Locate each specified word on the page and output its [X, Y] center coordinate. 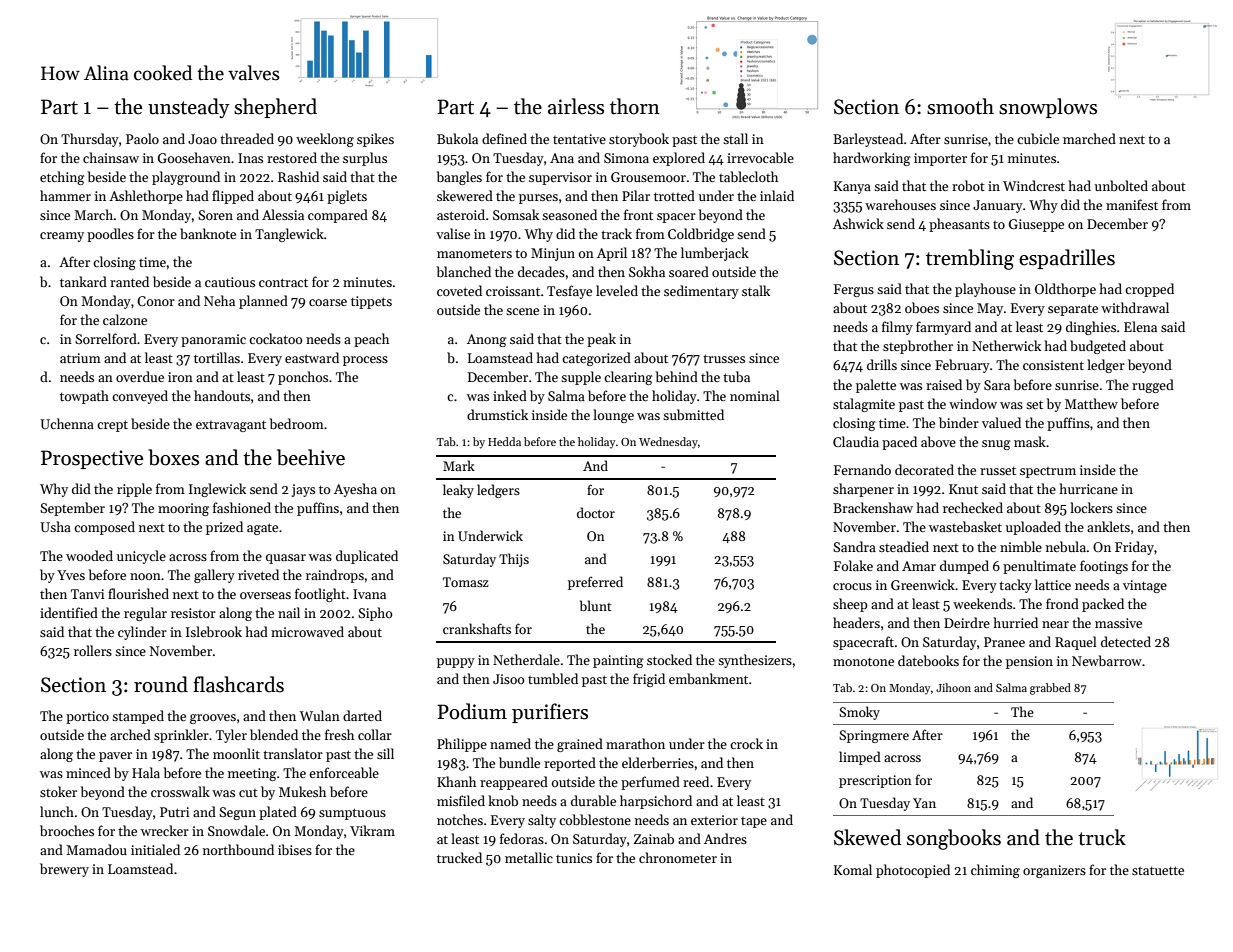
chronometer [678, 857]
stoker [58, 791]
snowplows [1048, 108]
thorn [635, 106]
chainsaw [111, 157]
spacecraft [863, 643]
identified [69, 612]
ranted [129, 281]
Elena [1140, 326]
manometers [474, 253]
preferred [595, 583]
